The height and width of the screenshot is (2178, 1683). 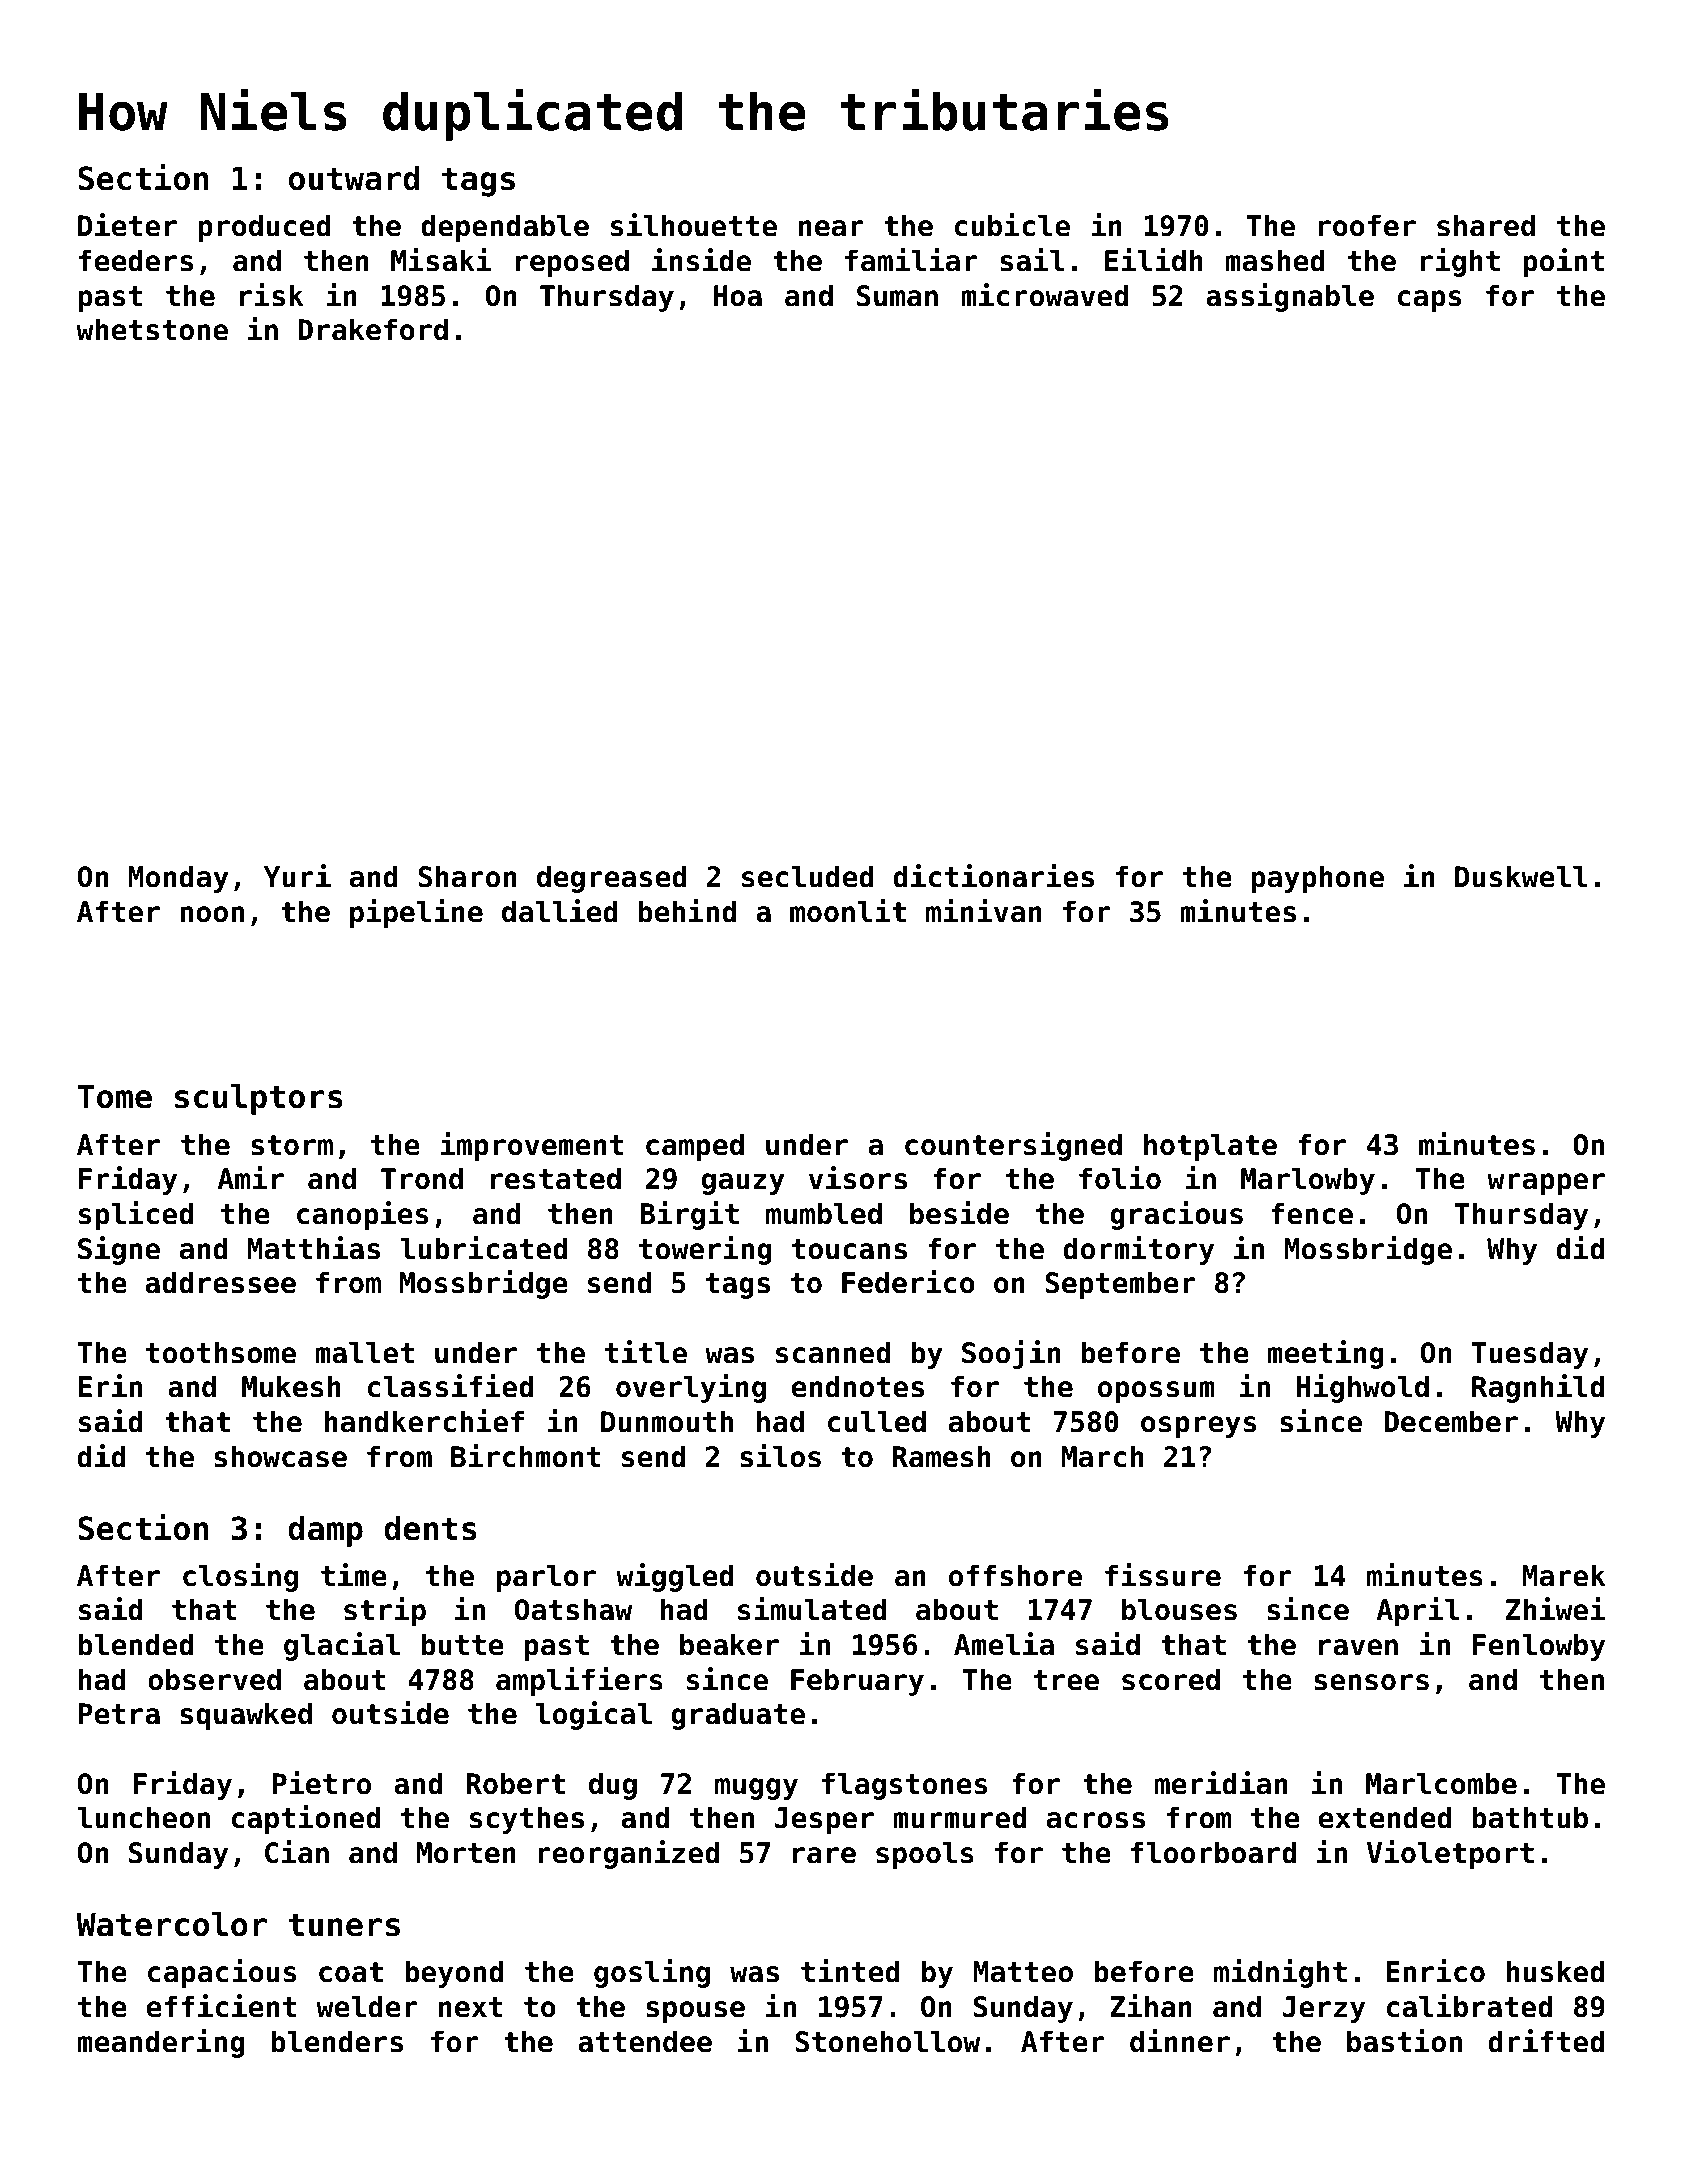 What do you see at coordinates (1290, 297) in the screenshot?
I see `assignable` at bounding box center [1290, 297].
